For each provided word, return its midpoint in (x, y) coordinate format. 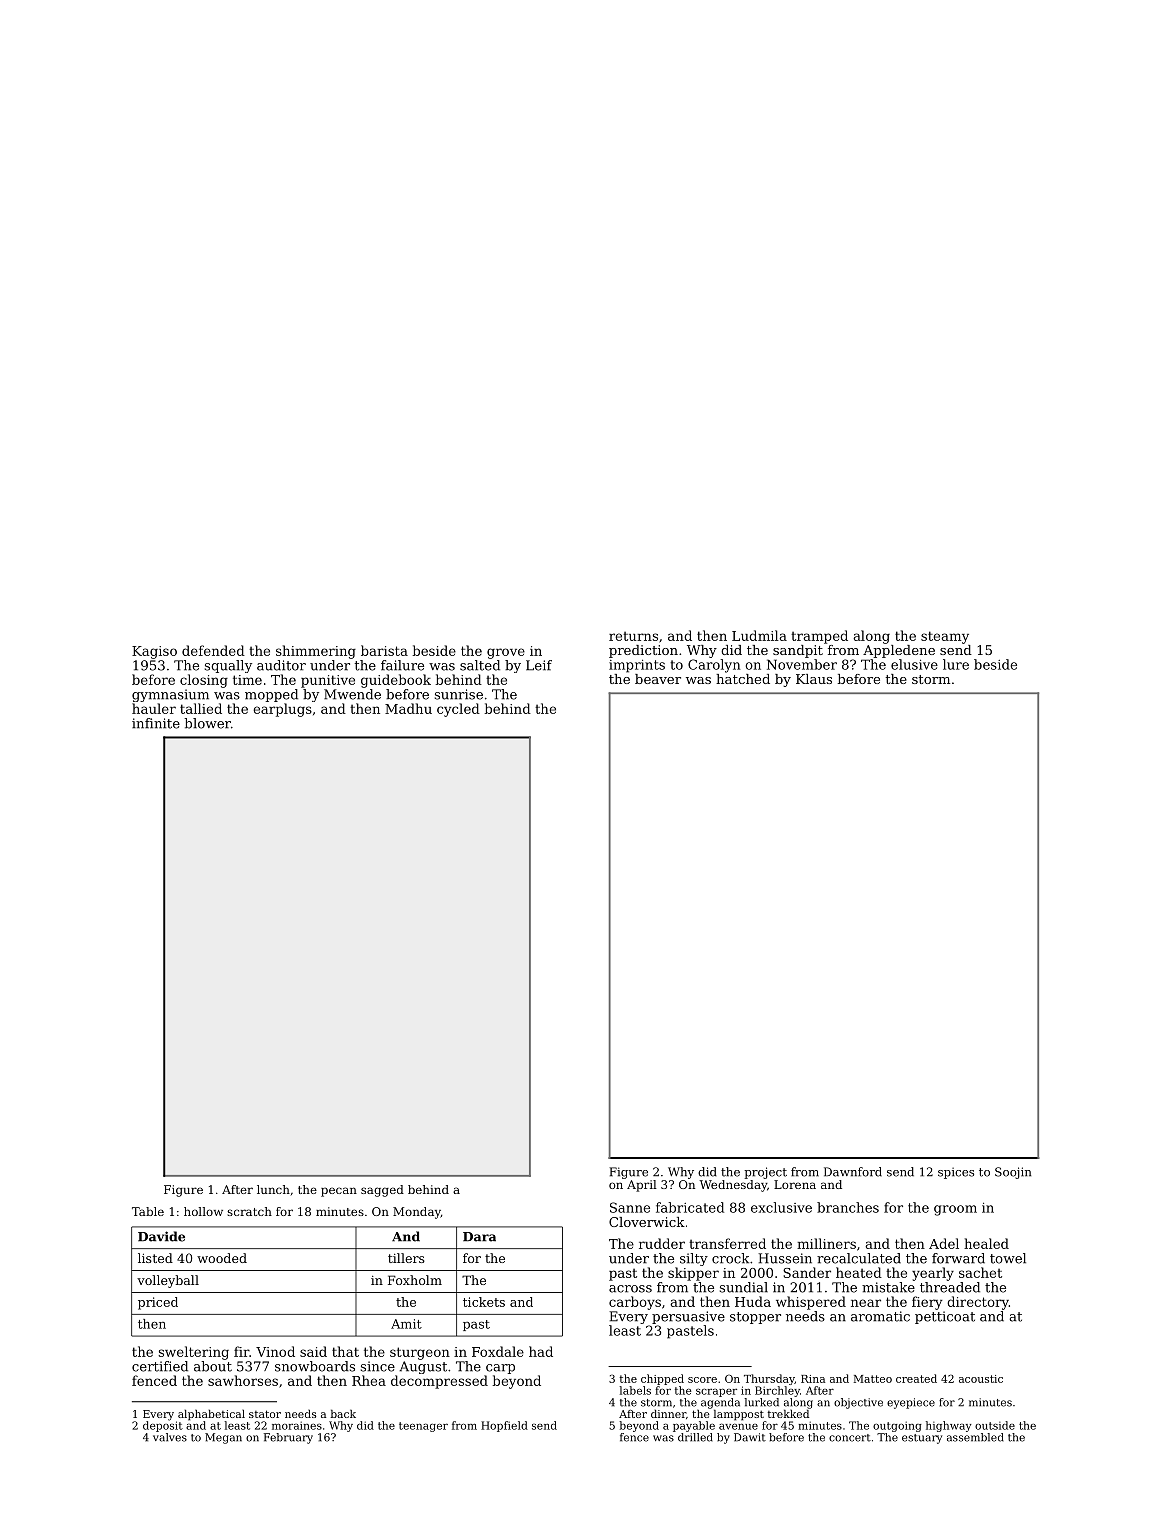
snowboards (315, 1366)
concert (850, 1438)
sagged (382, 1191)
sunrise (459, 694)
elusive (914, 664)
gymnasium (170, 695)
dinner (668, 1413)
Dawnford (853, 1172)
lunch (273, 1189)
